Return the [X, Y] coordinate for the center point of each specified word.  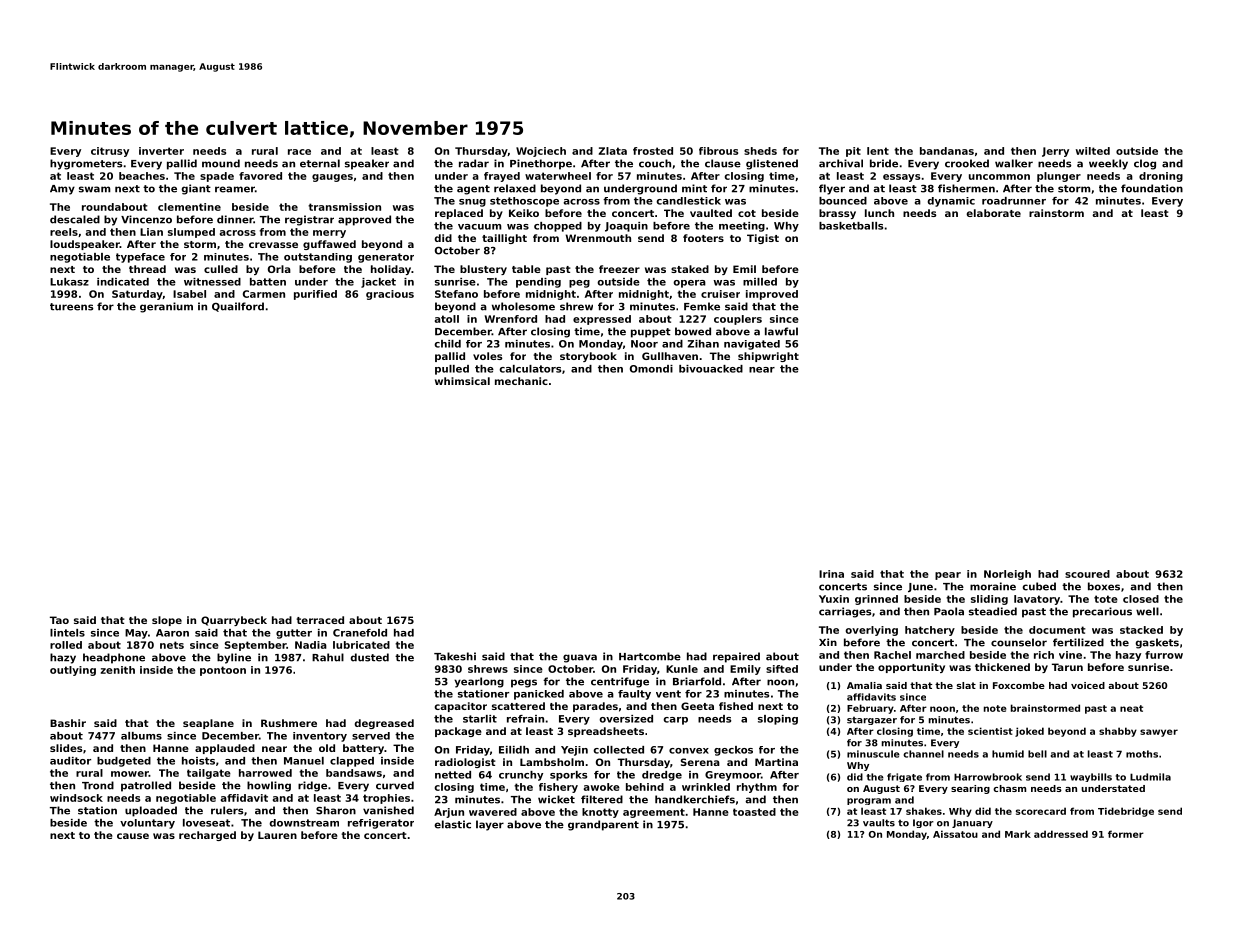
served [371, 736]
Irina [831, 574]
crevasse [273, 245]
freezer [619, 269]
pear [948, 576]
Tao [59, 620]
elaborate [993, 213]
